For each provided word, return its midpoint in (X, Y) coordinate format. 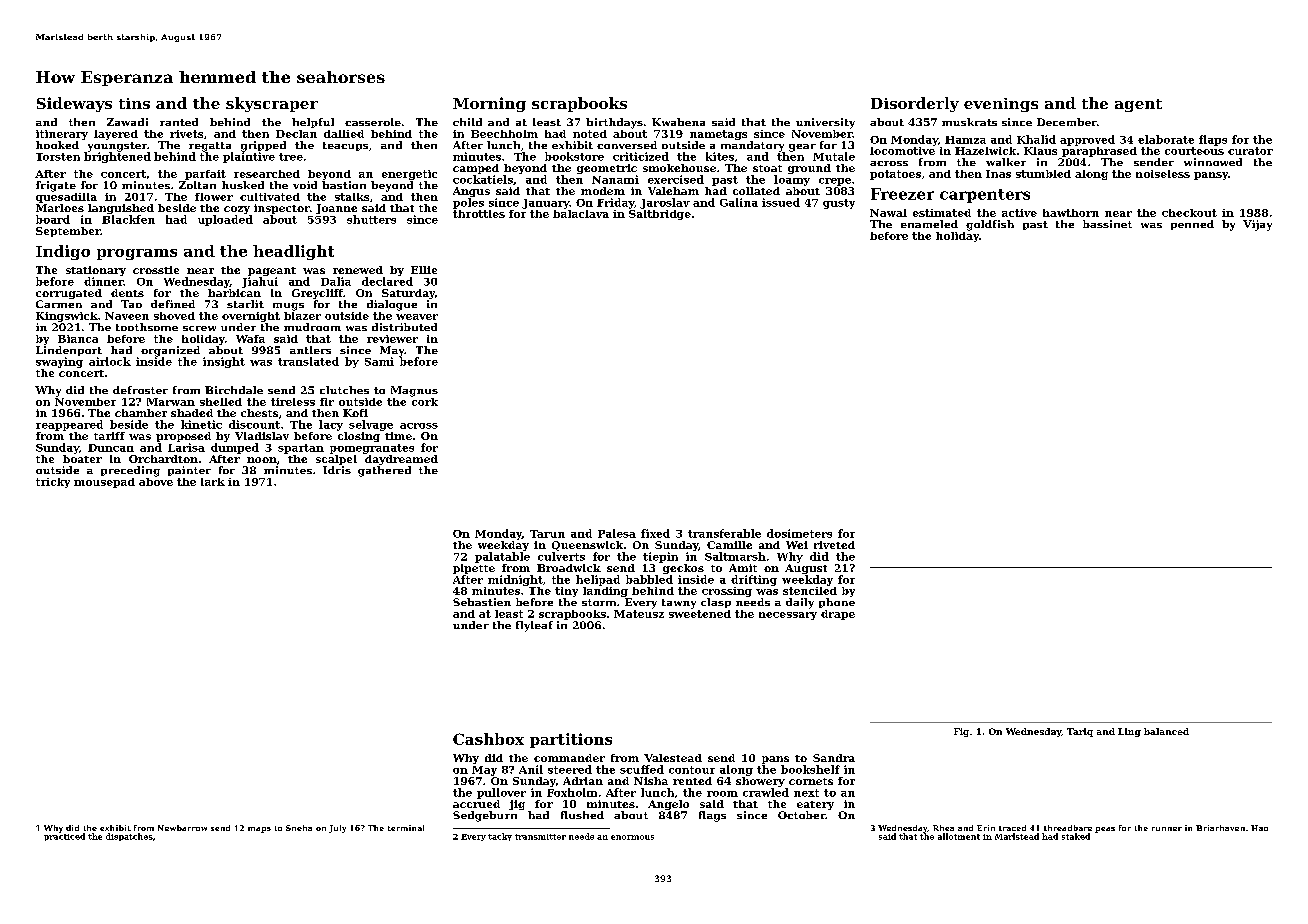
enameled (929, 224)
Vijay (1257, 225)
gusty (839, 204)
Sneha (299, 828)
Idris (337, 470)
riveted (834, 545)
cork (425, 402)
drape (838, 615)
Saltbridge (660, 215)
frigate (56, 186)
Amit (743, 568)
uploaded (225, 220)
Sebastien (482, 602)
